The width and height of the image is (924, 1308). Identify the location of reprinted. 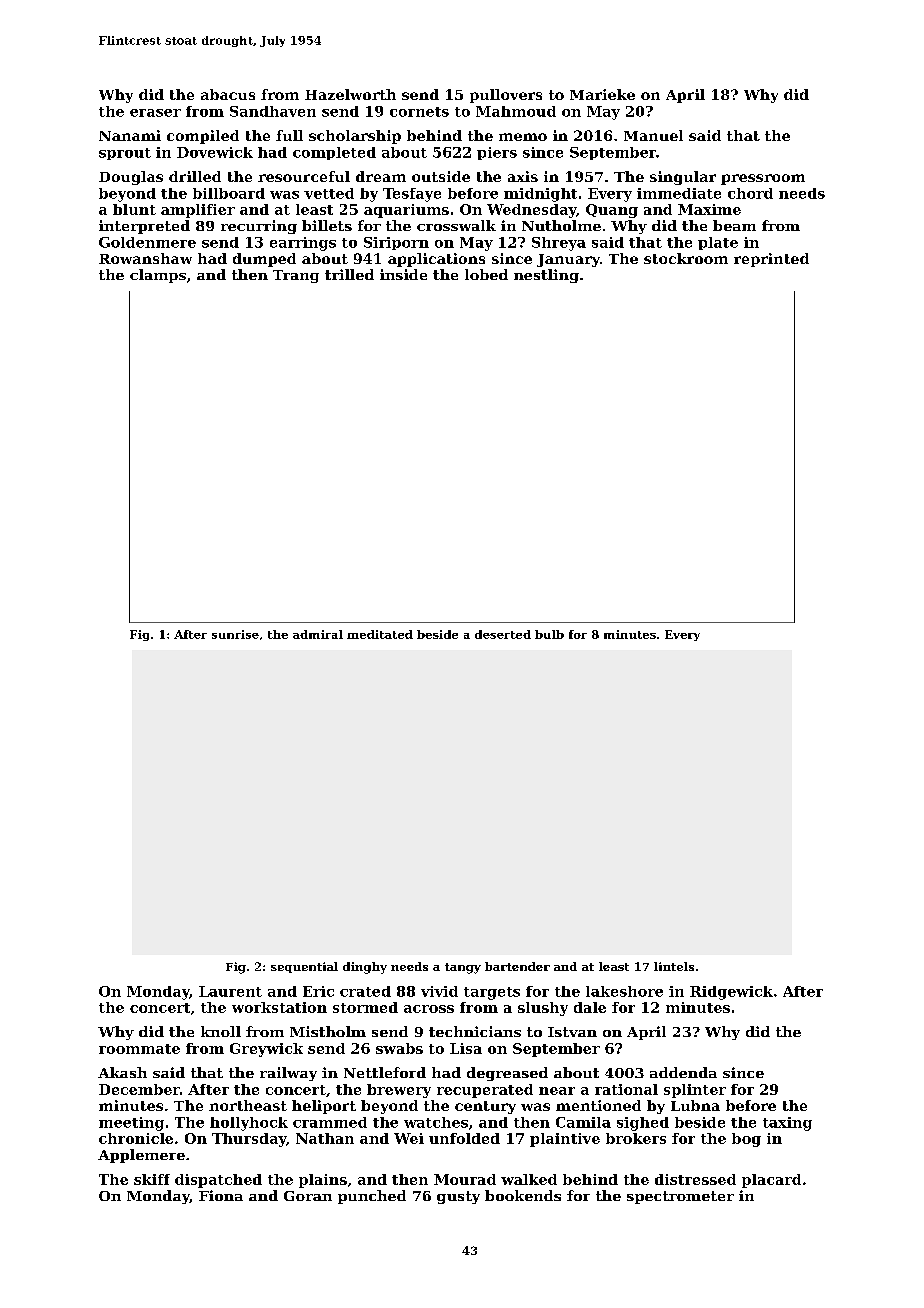
(771, 260).
